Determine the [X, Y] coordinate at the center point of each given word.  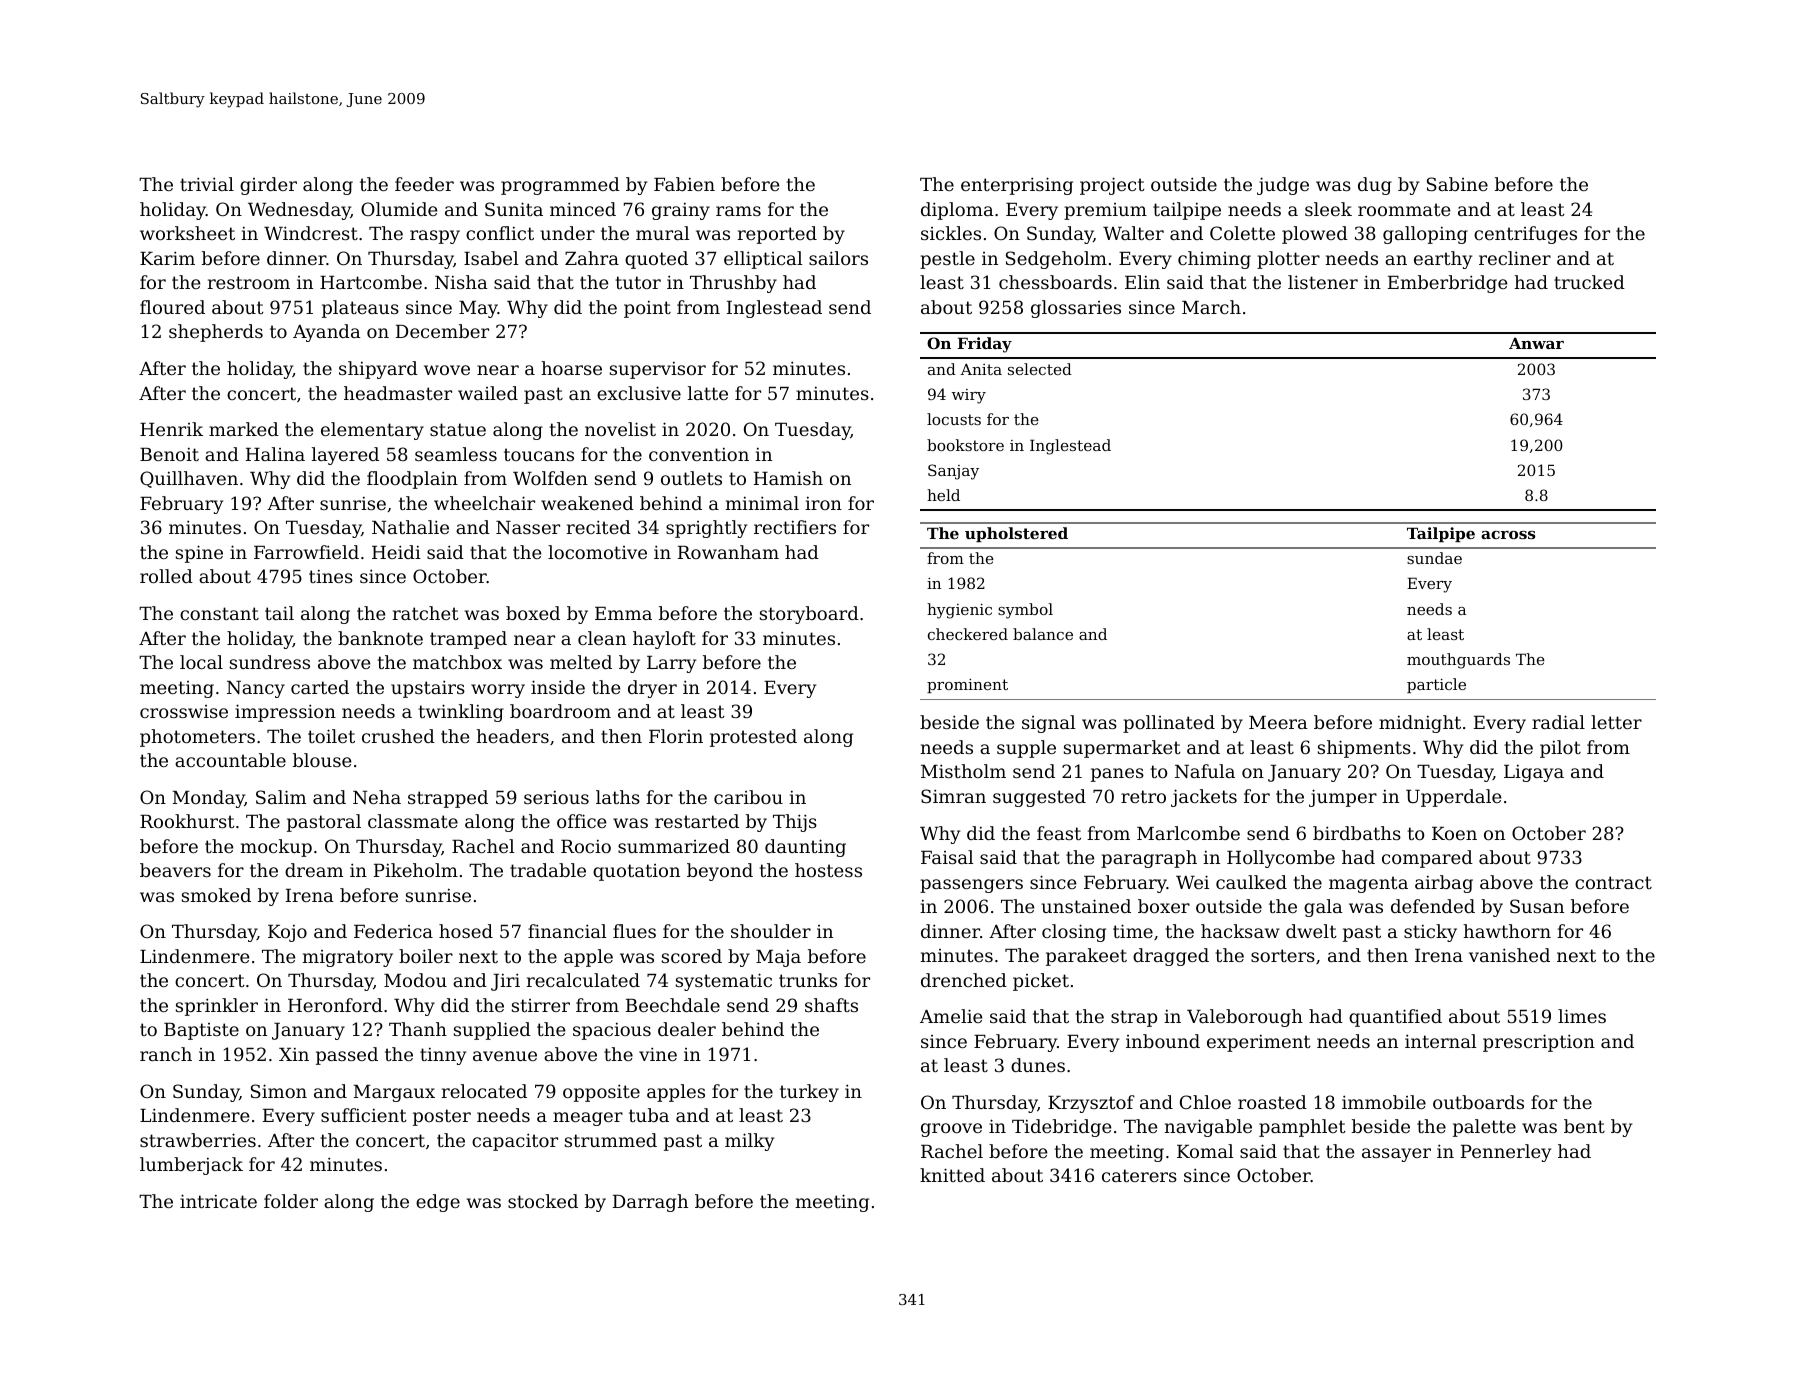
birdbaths [1357, 833]
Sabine [1457, 184]
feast [1059, 833]
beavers [175, 870]
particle [1436, 685]
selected [1040, 369]
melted [581, 662]
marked [244, 429]
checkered [968, 634]
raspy [435, 237]
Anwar [1536, 343]
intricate [218, 1201]
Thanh [418, 1029]
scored [692, 956]
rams [738, 211]
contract [1613, 882]
